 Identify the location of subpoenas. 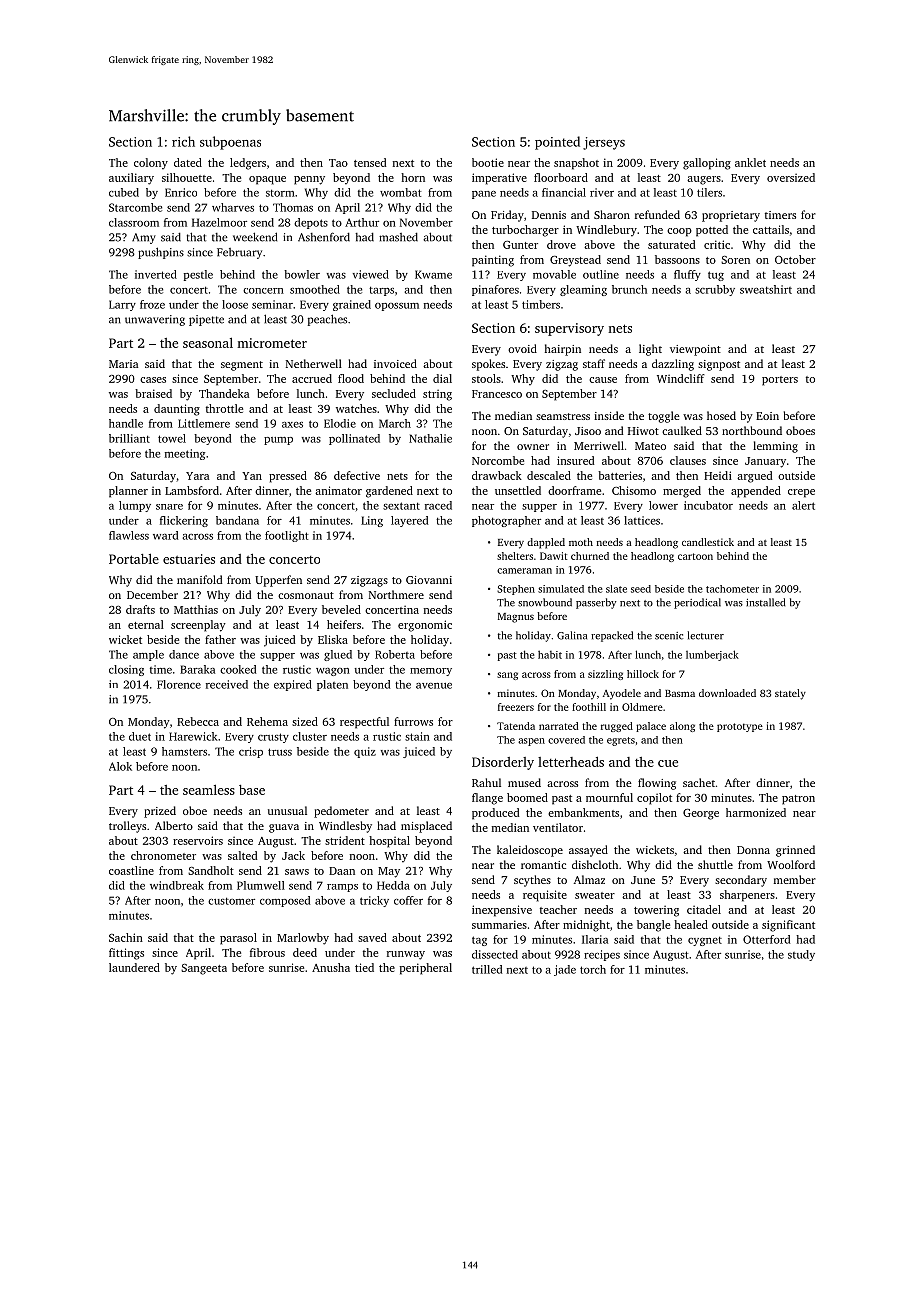
(230, 143).
